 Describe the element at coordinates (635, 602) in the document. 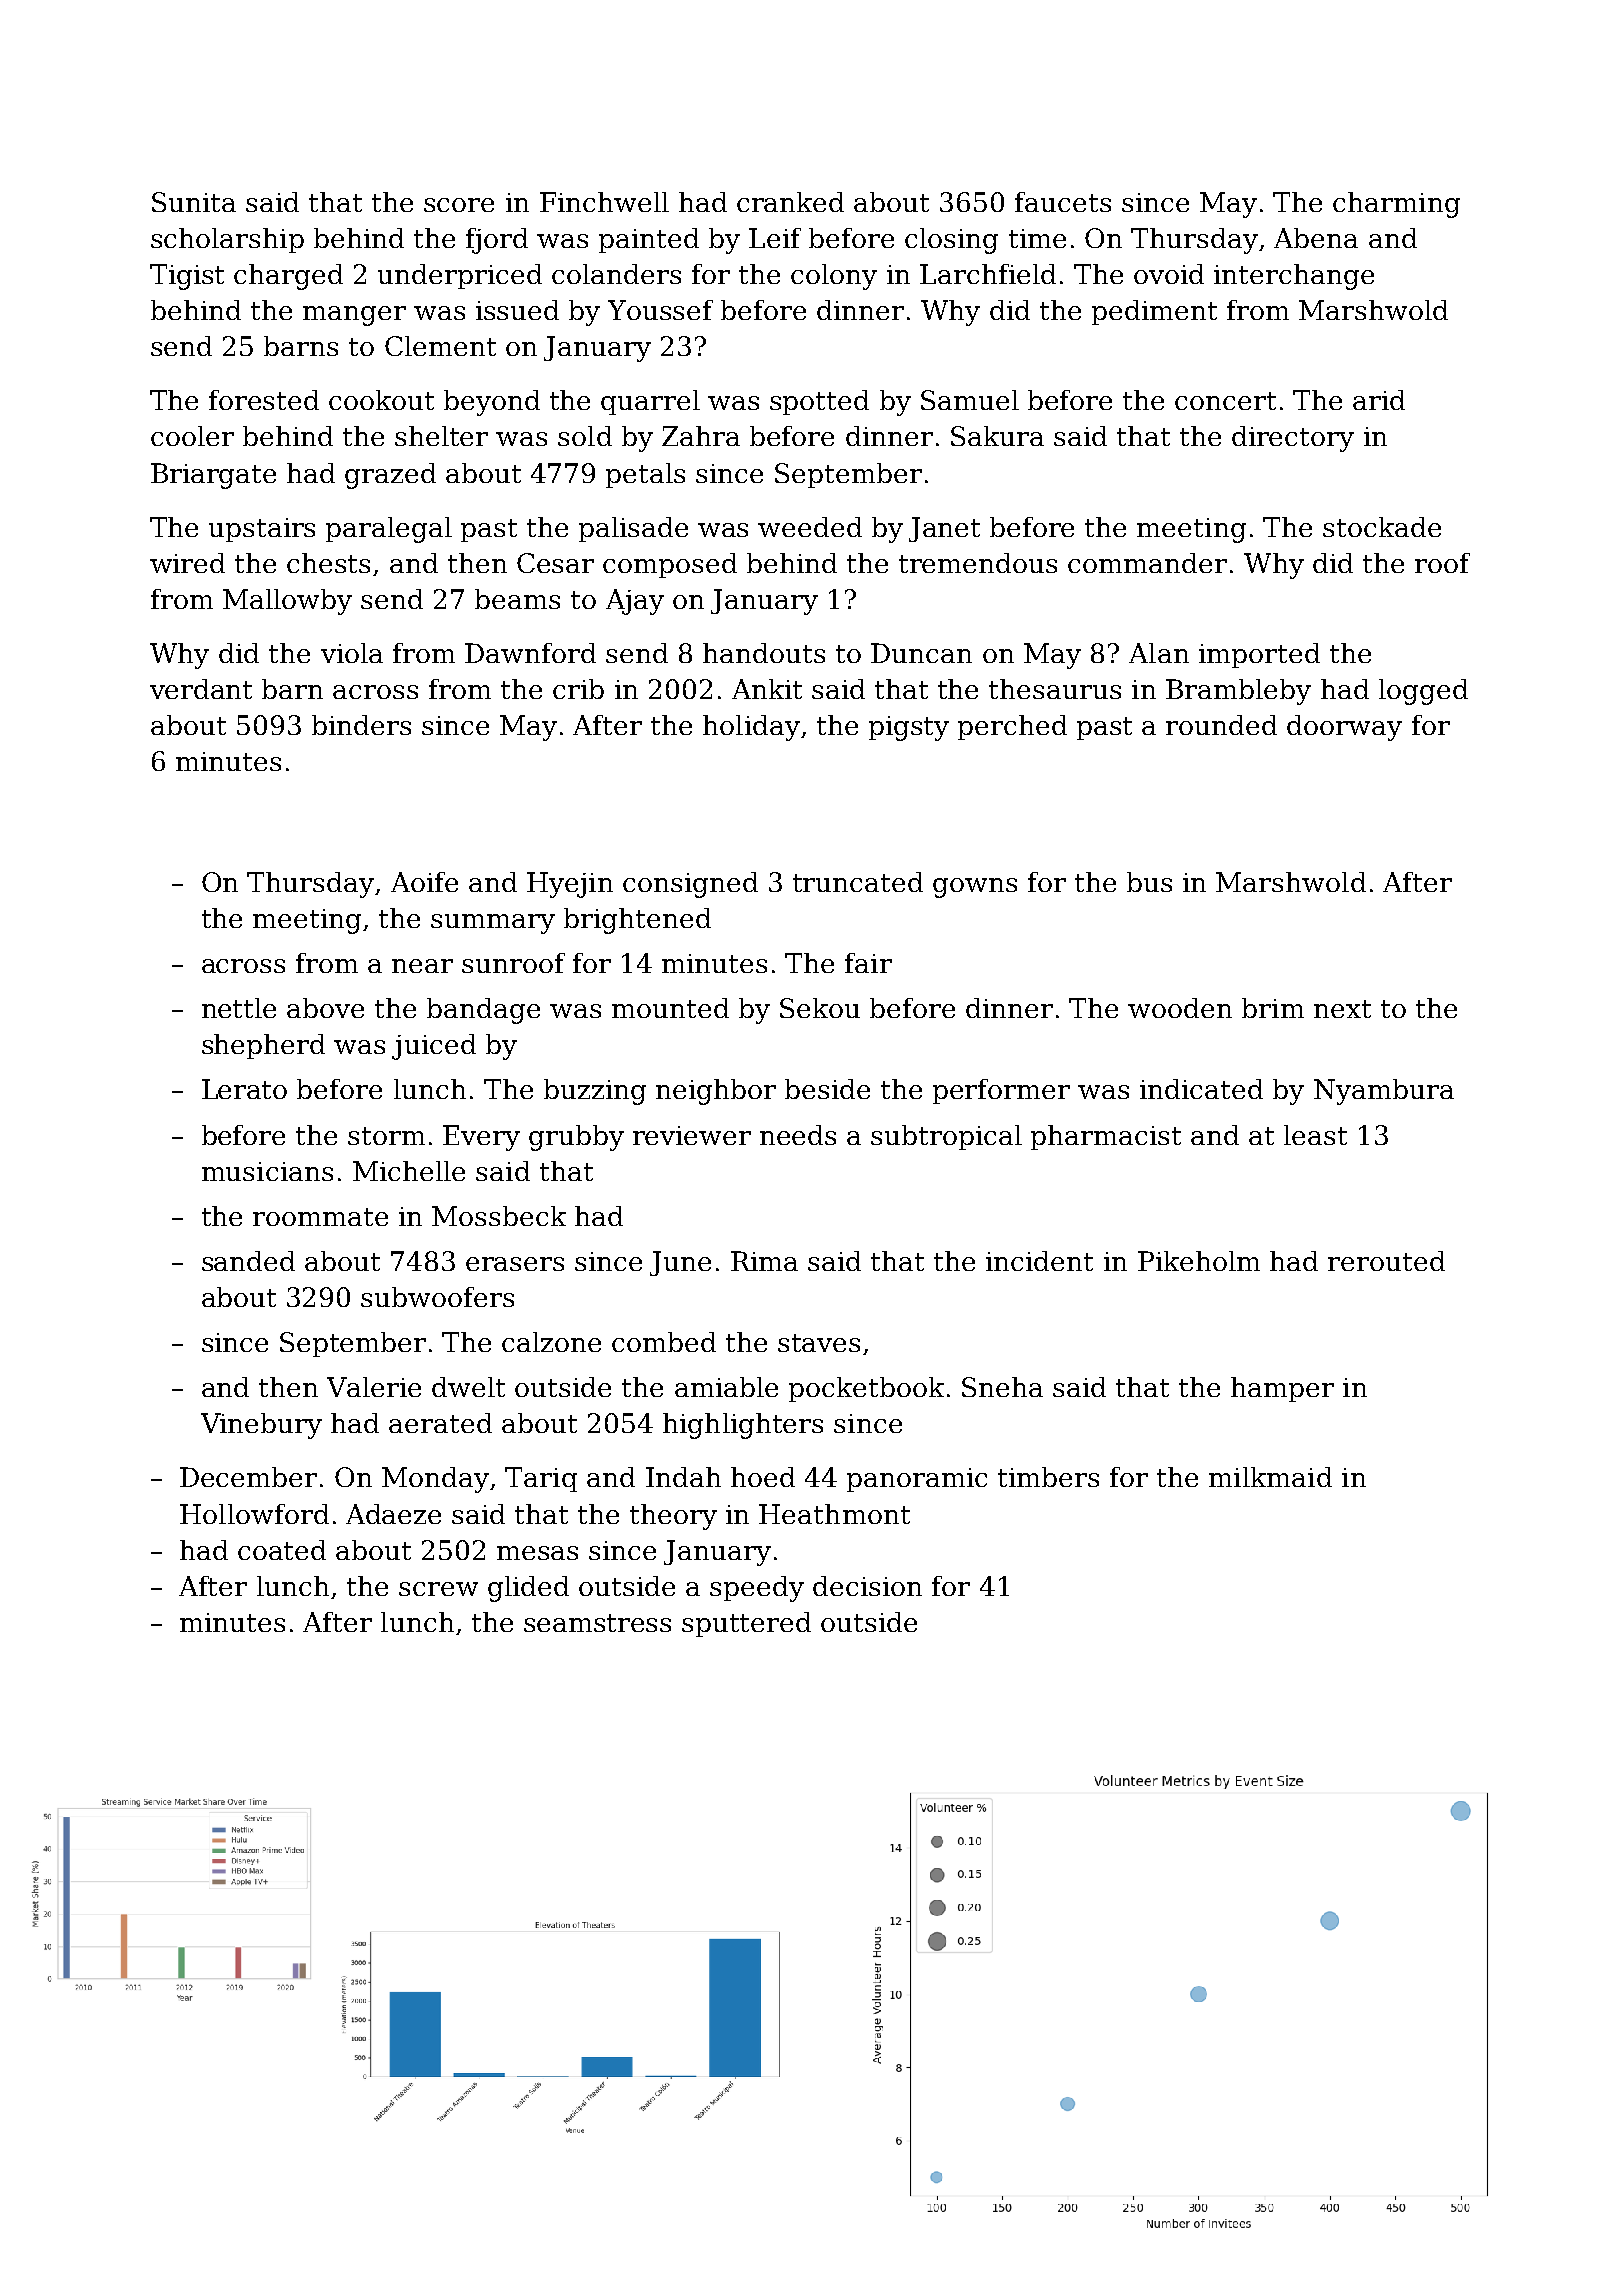

I see `Ajay` at that location.
